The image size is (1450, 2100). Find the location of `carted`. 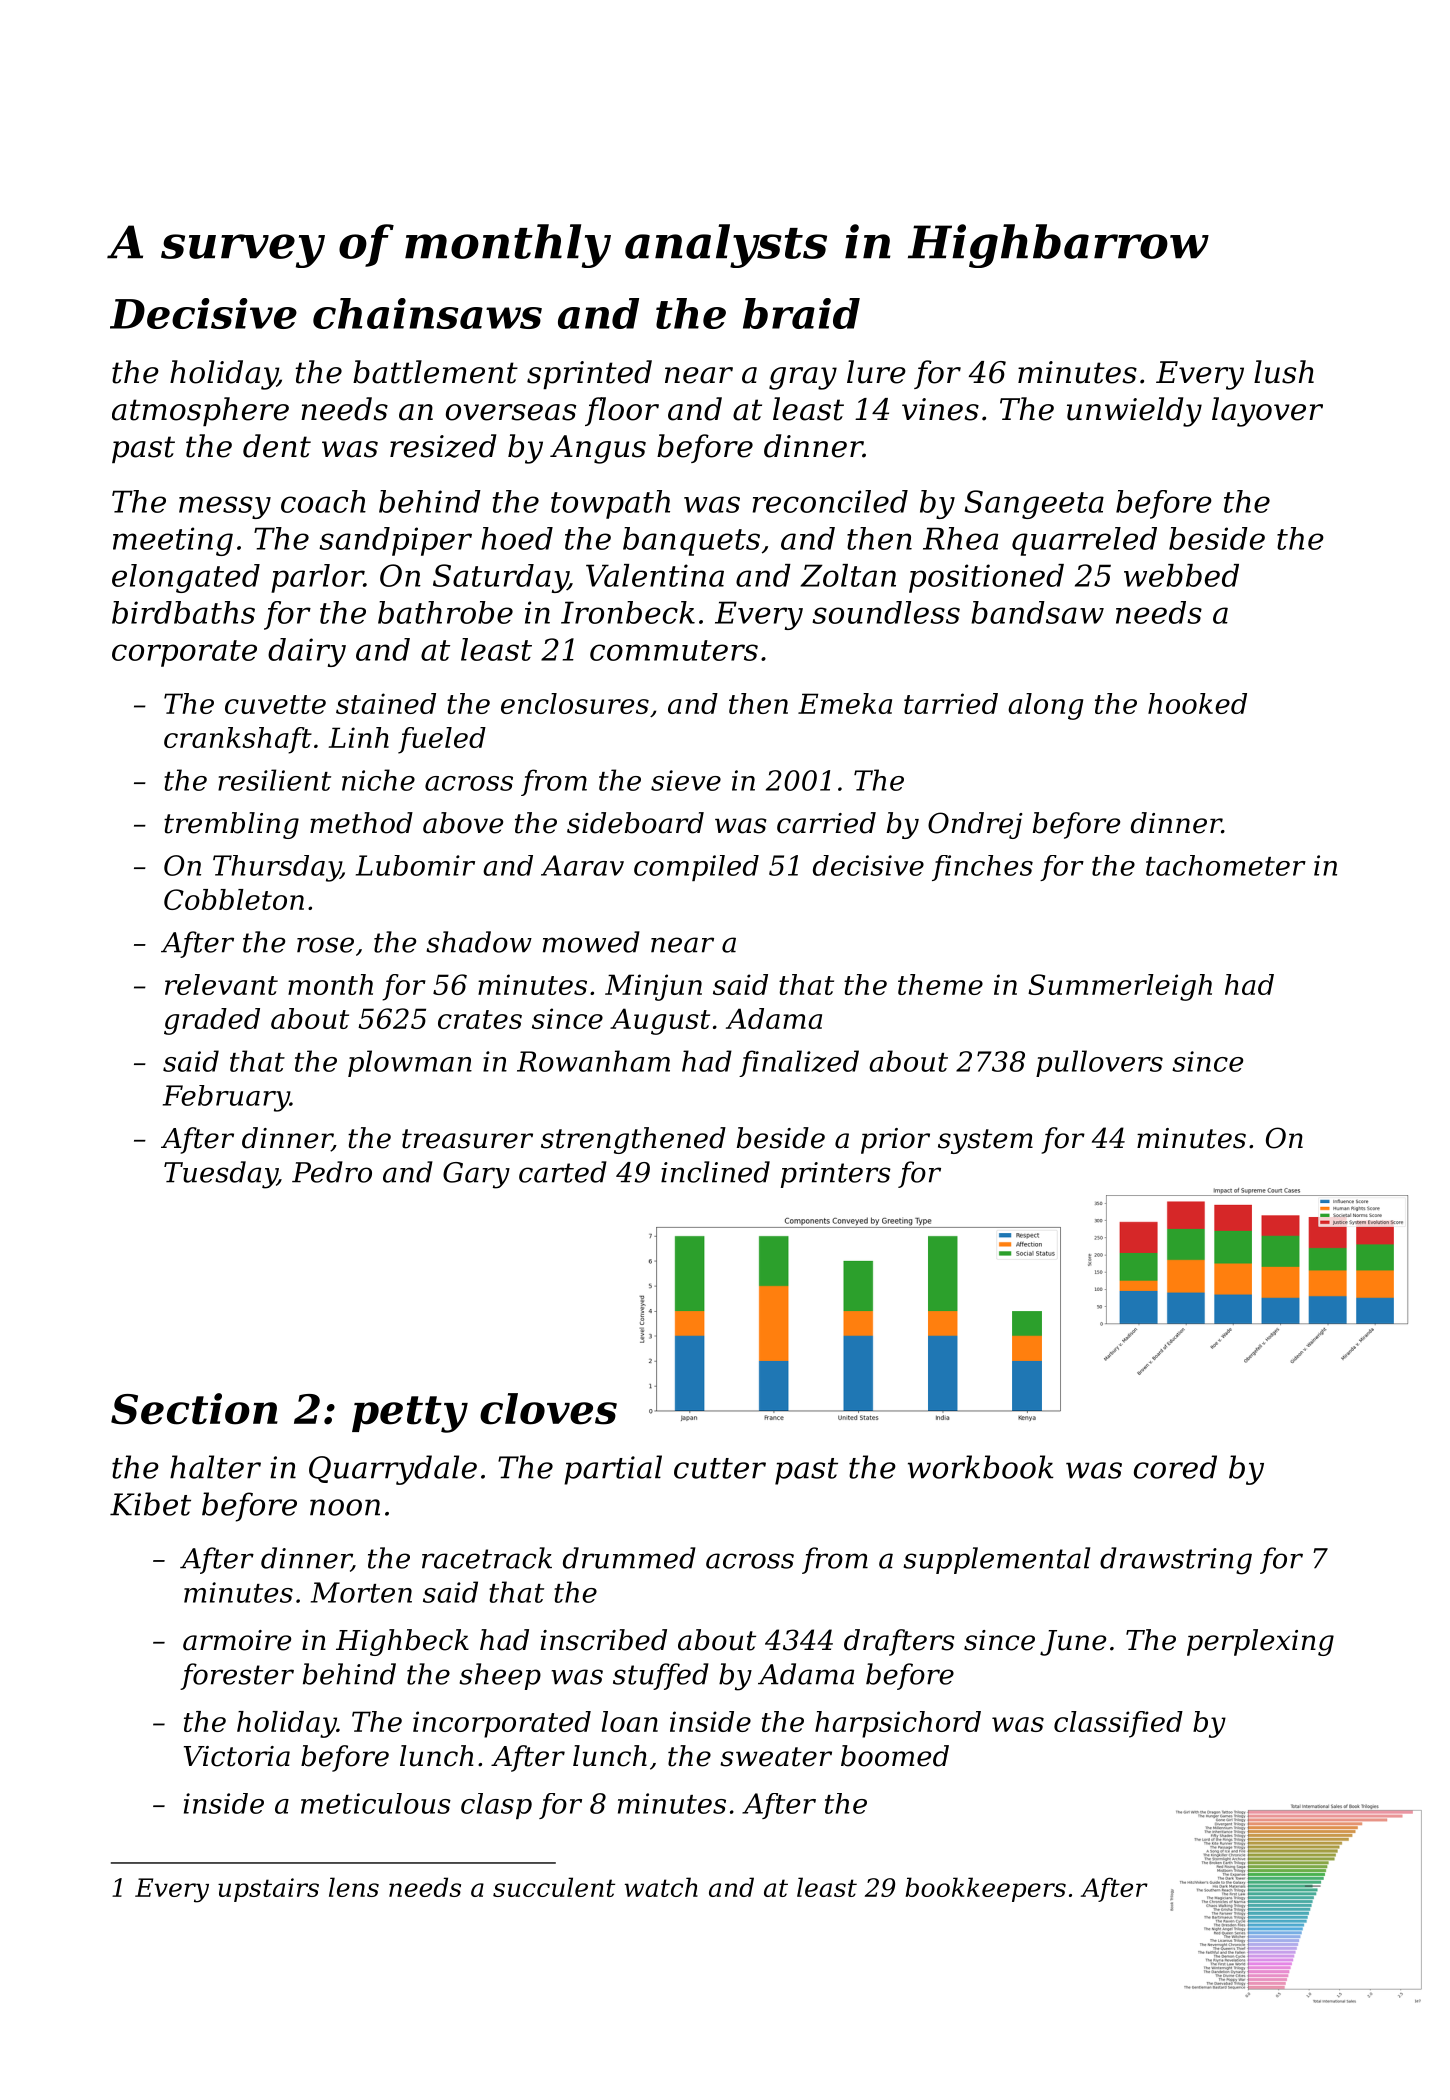

carted is located at coordinates (563, 1172).
